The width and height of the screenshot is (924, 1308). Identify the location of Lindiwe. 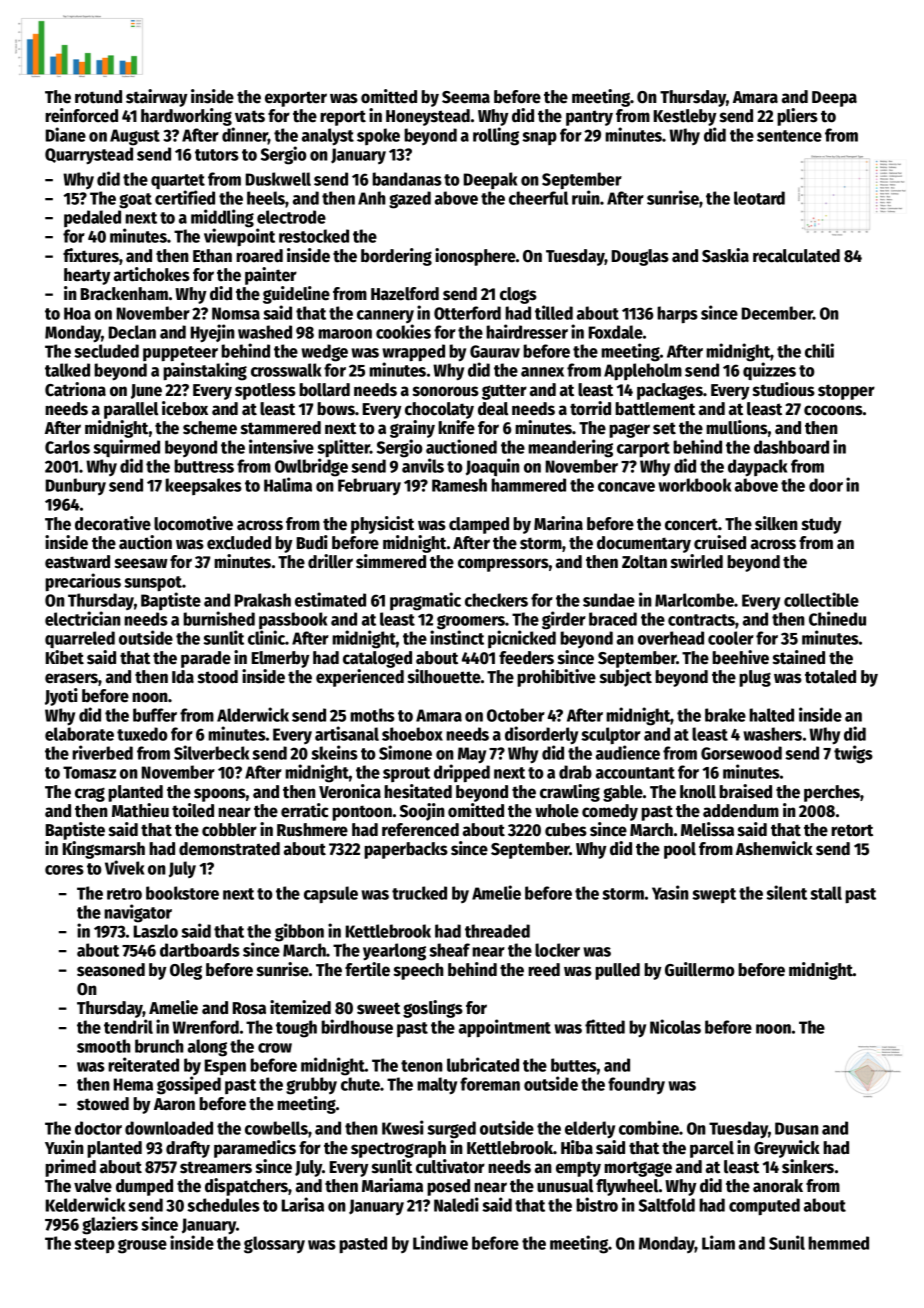
(440, 1242).
